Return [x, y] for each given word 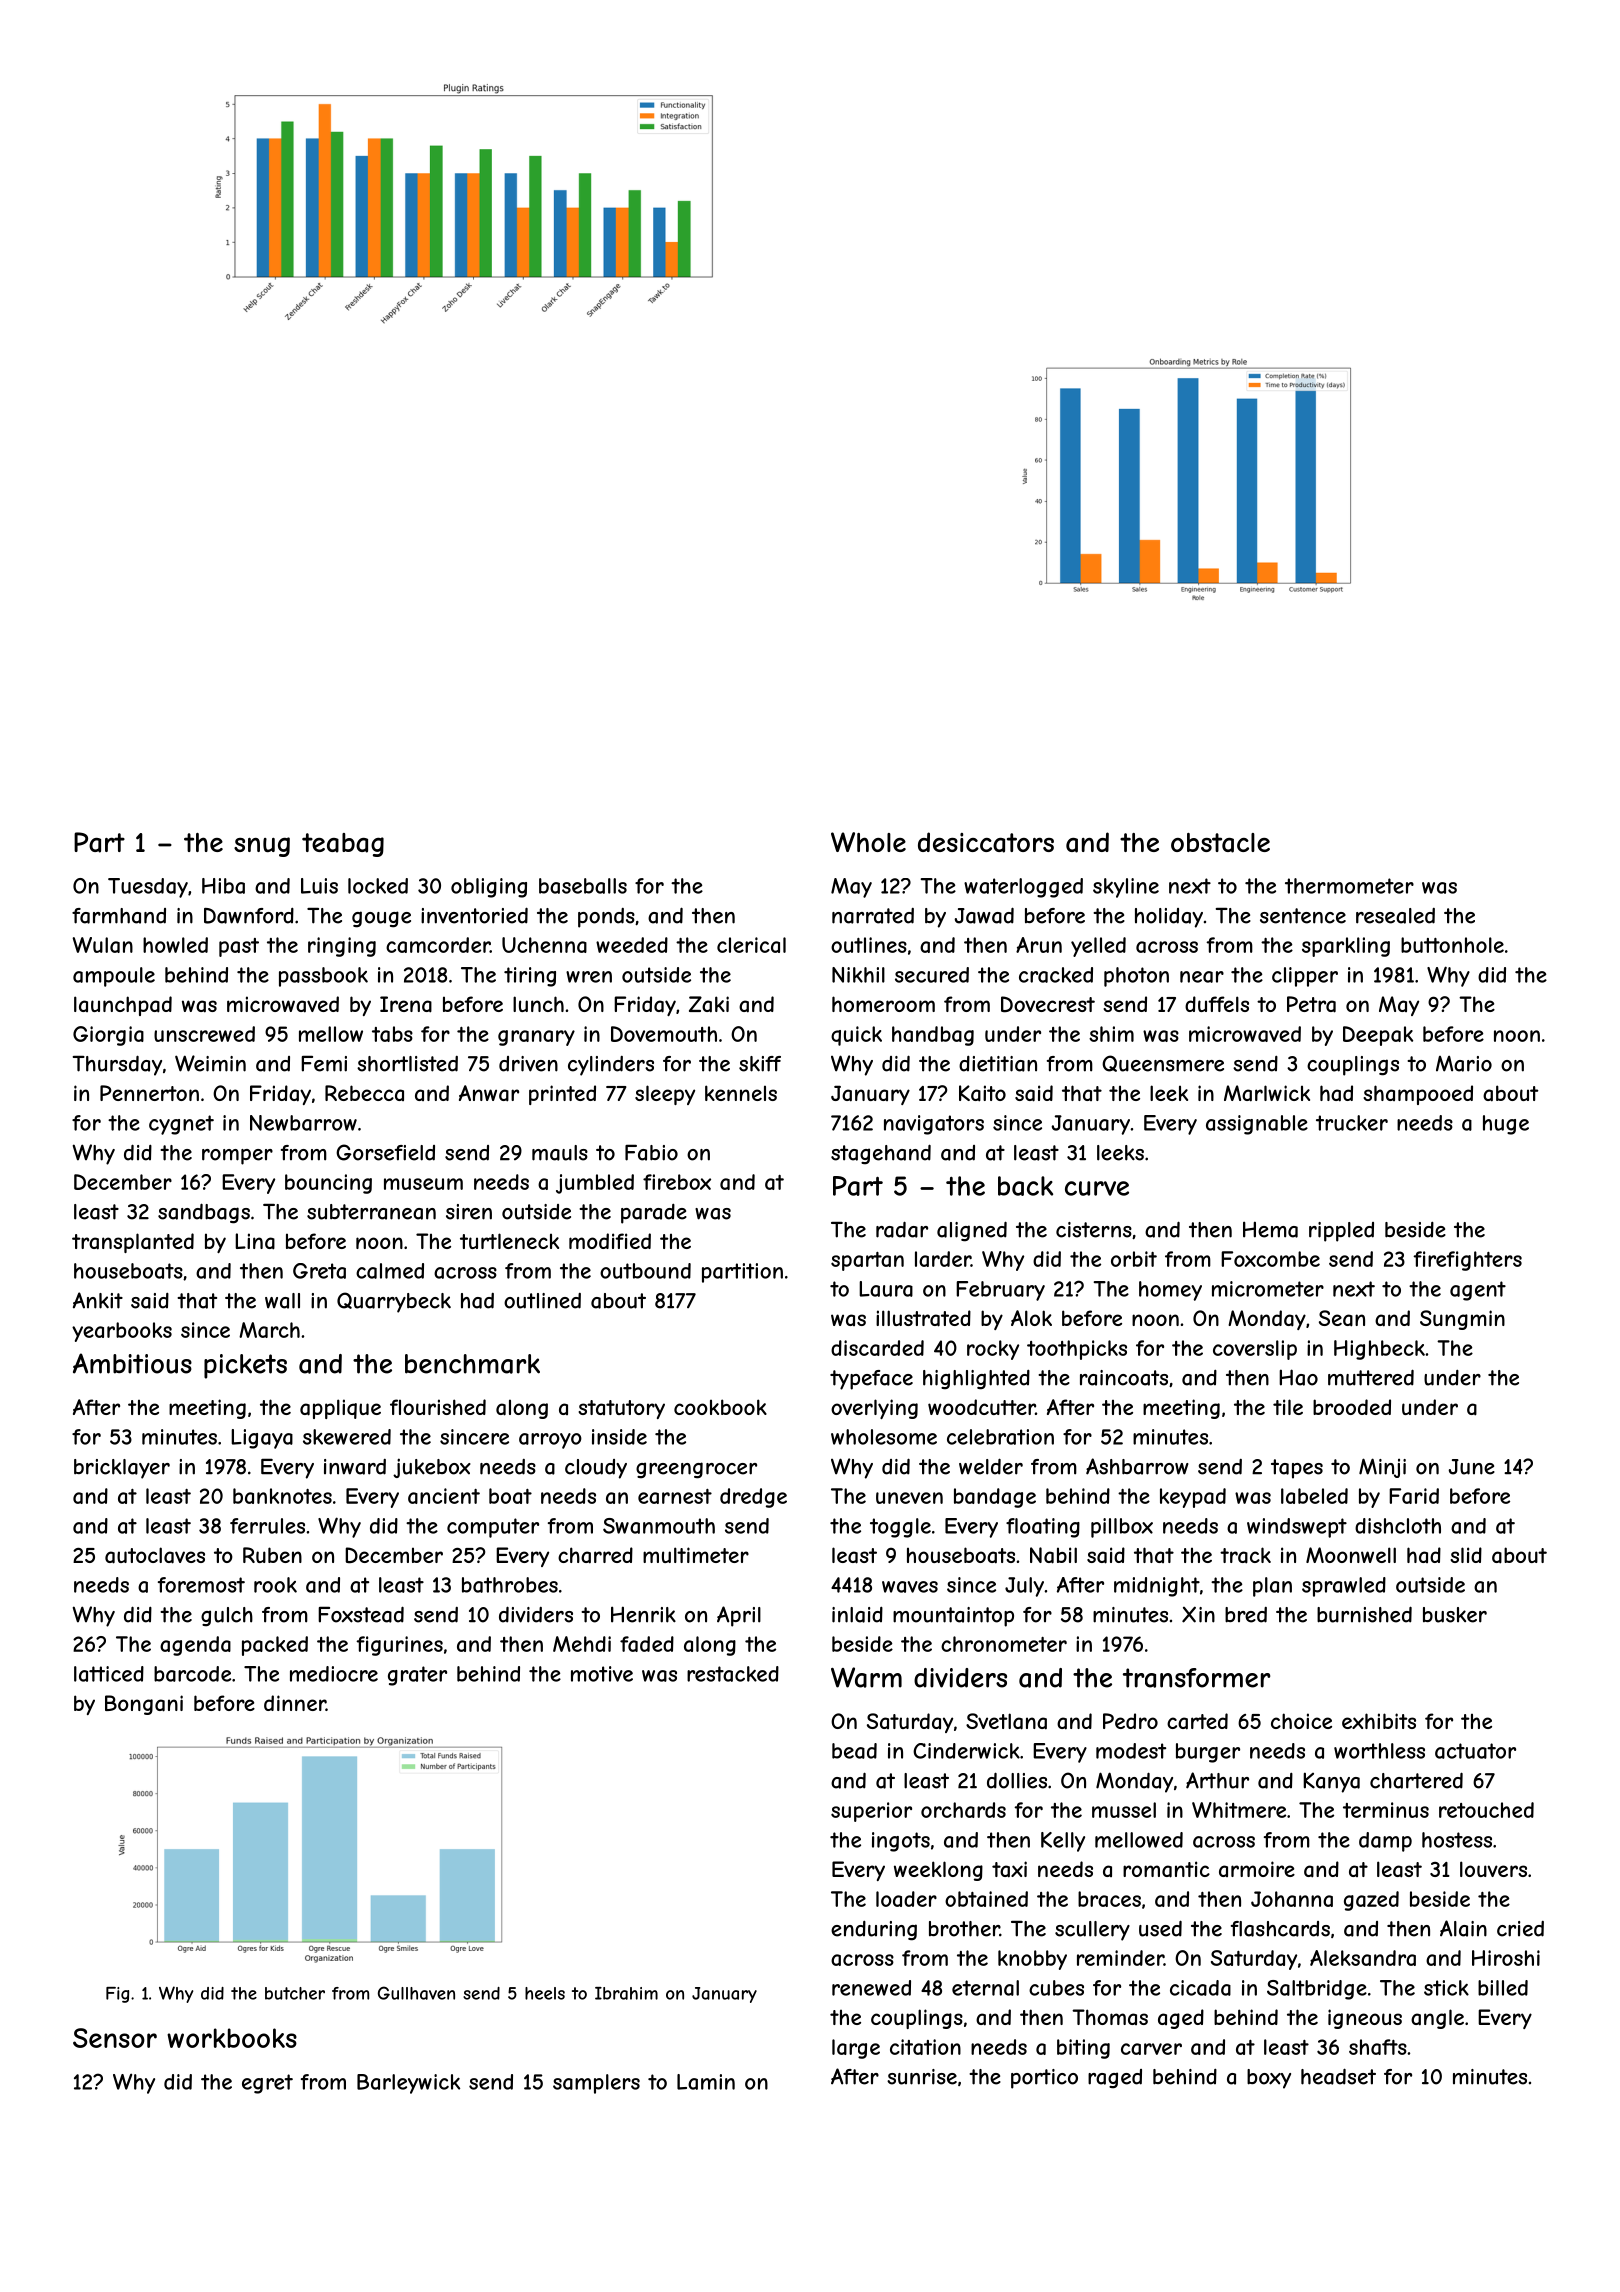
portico [1044, 2079]
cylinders [611, 1066]
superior [871, 1812]
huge [1506, 1125]
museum [423, 1184]
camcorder [438, 945]
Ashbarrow [1137, 1466]
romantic [1166, 1869]
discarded [877, 1348]
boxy [1269, 2079]
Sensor [115, 2038]
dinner [295, 1703]
